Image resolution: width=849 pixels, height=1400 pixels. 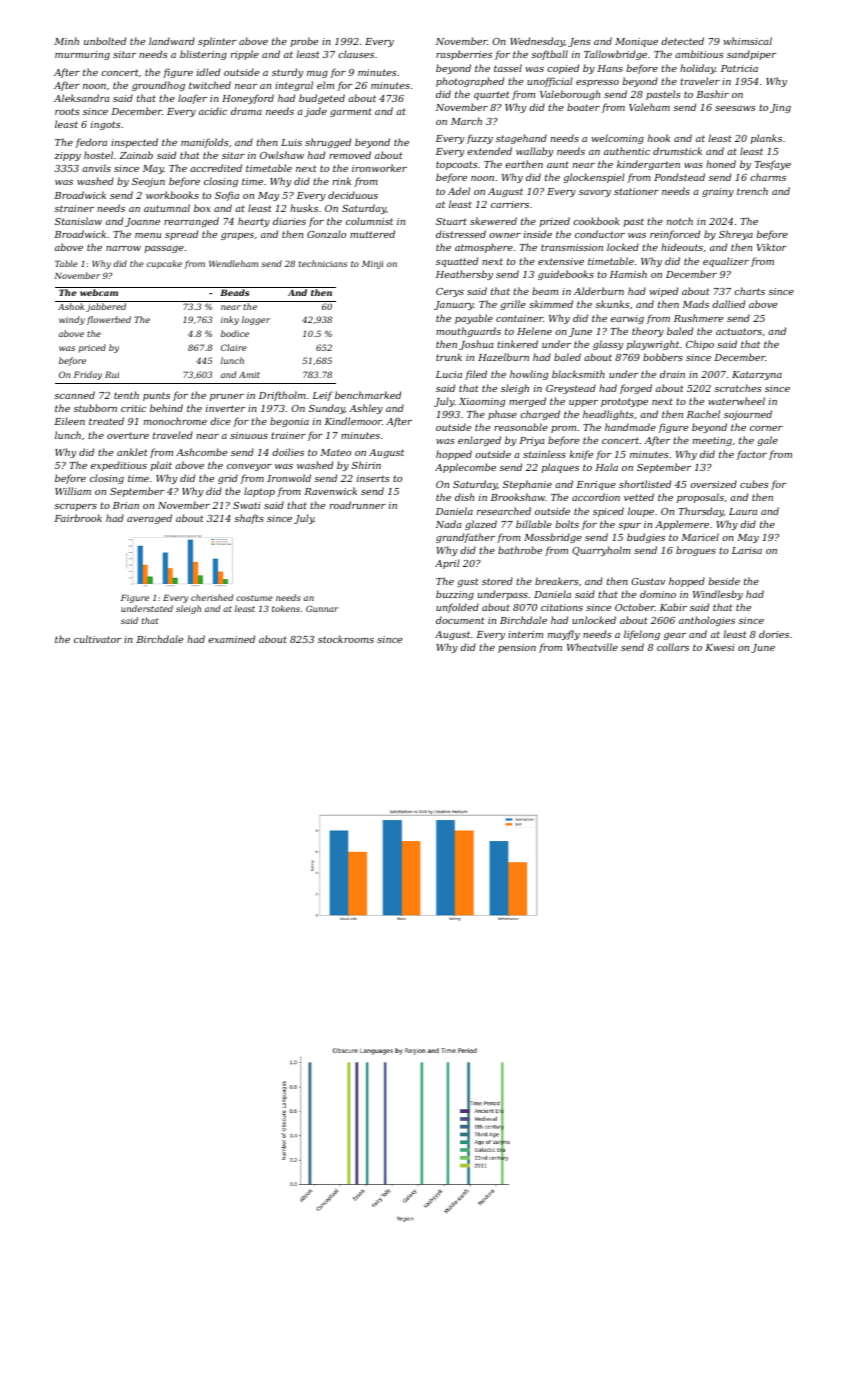 What do you see at coordinates (98, 639) in the page?
I see `cultivator` at bounding box center [98, 639].
